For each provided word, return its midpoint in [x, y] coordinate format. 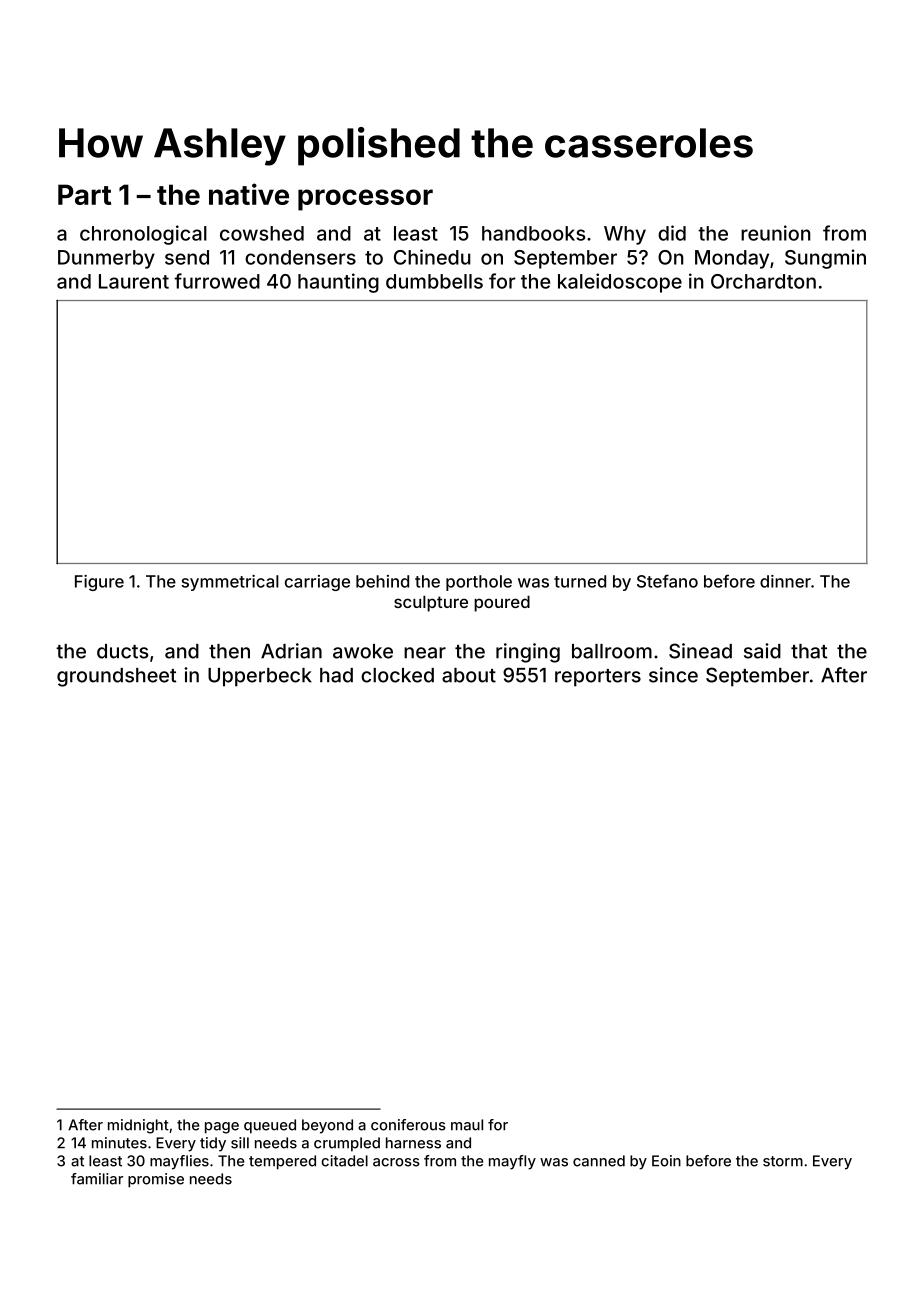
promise [156, 1180]
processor [365, 200]
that [809, 651]
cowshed [262, 233]
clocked [397, 675]
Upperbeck [260, 677]
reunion [776, 233]
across [396, 1162]
